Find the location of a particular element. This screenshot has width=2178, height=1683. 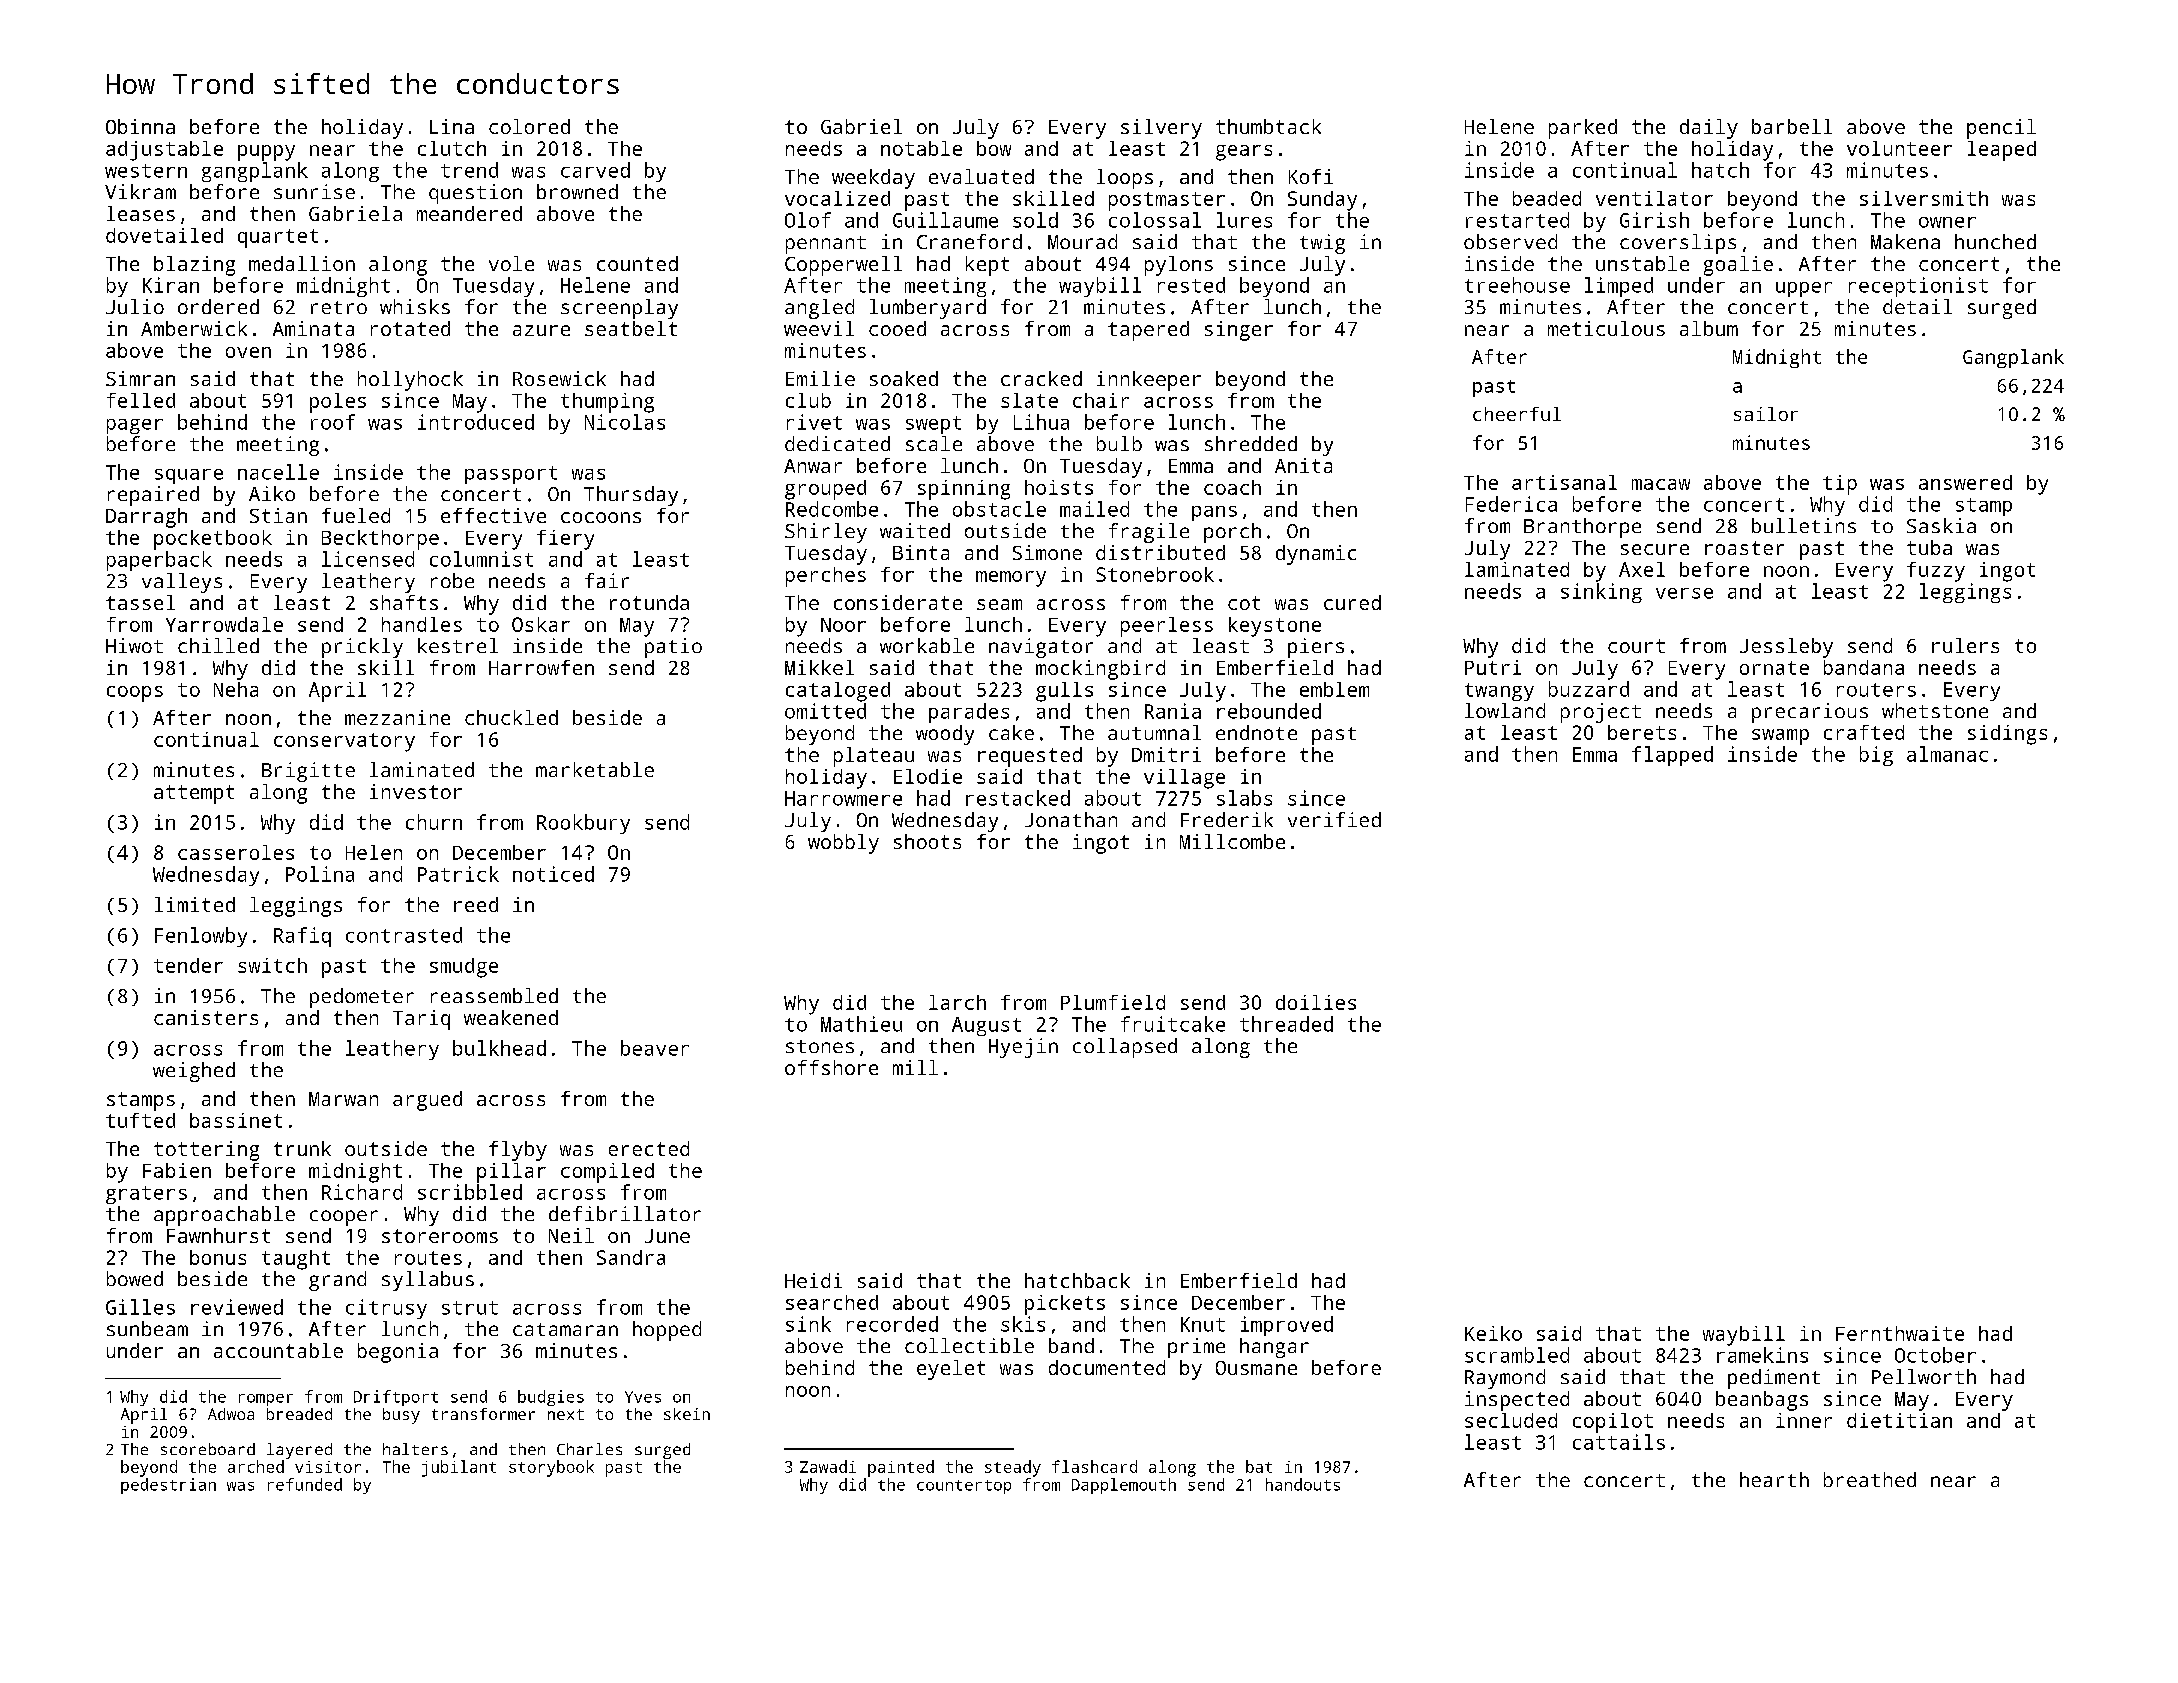

obstacle is located at coordinates (999, 509).
